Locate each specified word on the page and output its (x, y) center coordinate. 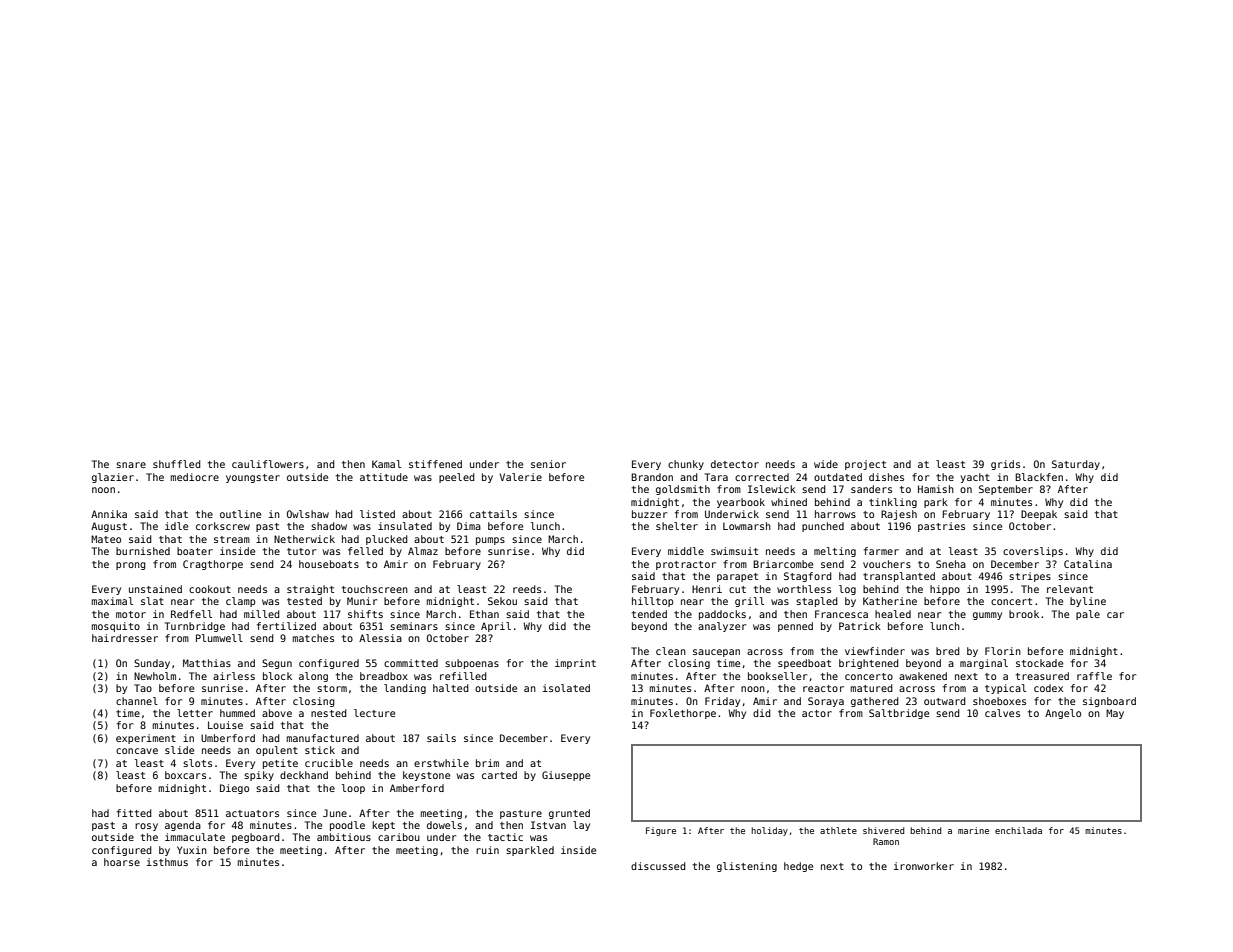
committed (411, 663)
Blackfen (1039, 477)
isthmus (167, 862)
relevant (1070, 589)
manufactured (323, 738)
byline (1088, 602)
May (1115, 714)
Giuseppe (566, 776)
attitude (384, 477)
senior (548, 464)
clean (671, 651)
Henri (707, 589)
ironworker (924, 866)
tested (304, 601)
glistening (747, 867)
